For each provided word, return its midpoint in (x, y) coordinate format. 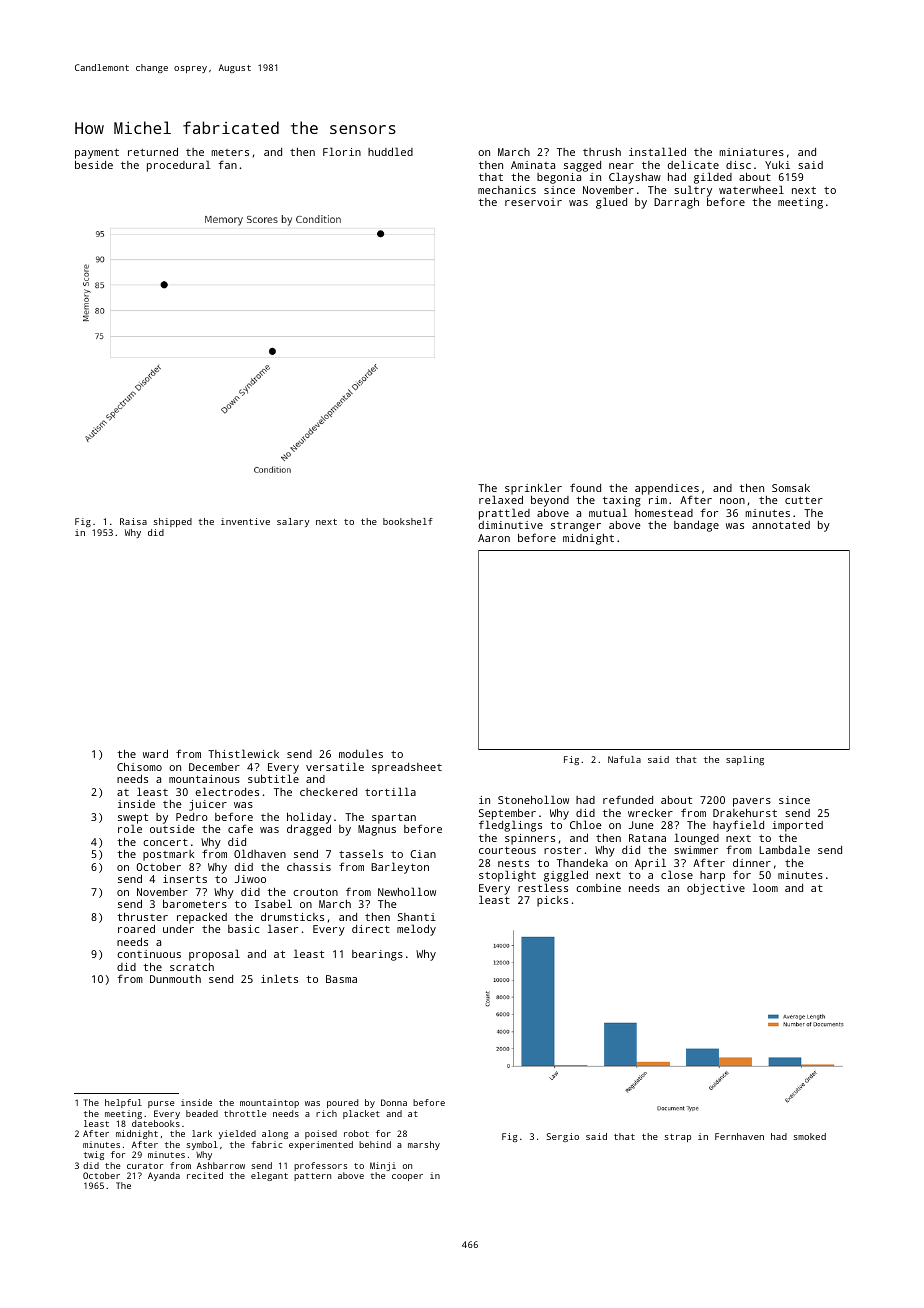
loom (765, 887)
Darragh (676, 203)
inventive (245, 521)
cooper (407, 1177)
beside (94, 165)
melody (416, 930)
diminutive (511, 525)
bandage (696, 526)
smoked (810, 1136)
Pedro (192, 817)
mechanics (507, 190)
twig (94, 1155)
